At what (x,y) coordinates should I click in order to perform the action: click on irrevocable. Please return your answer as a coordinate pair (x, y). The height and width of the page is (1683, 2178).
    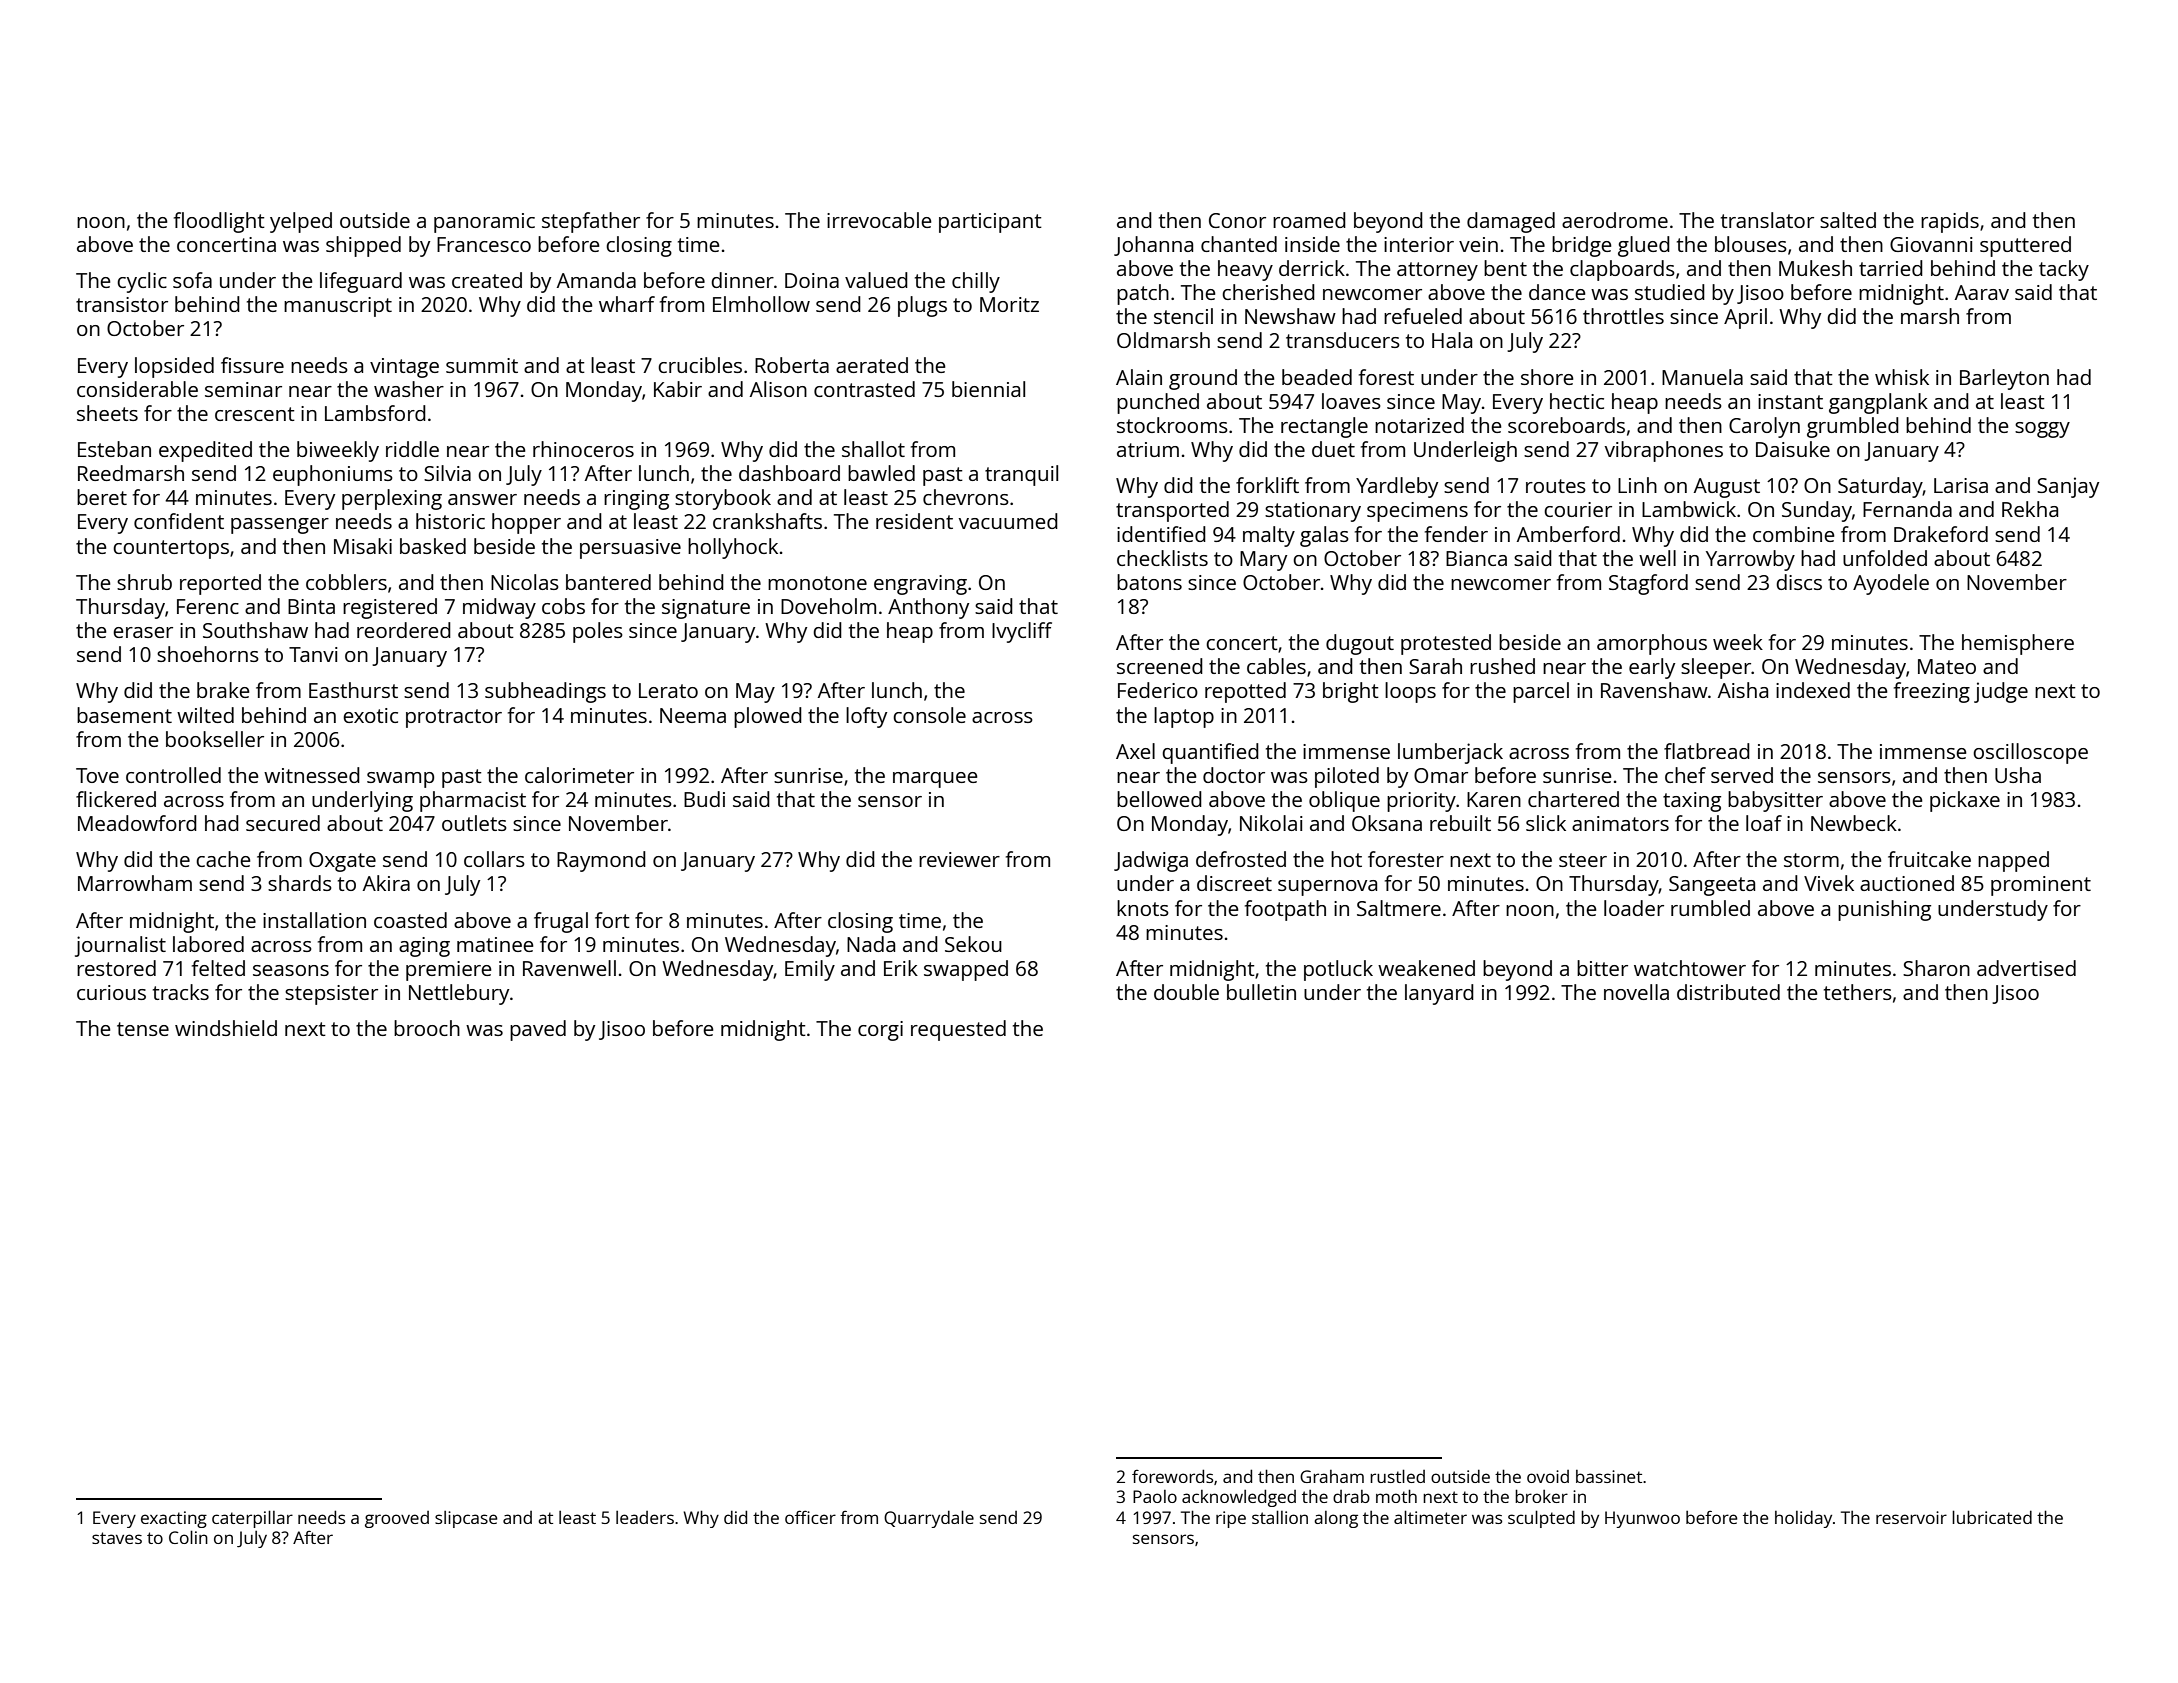
    Looking at the image, I should click on (879, 220).
